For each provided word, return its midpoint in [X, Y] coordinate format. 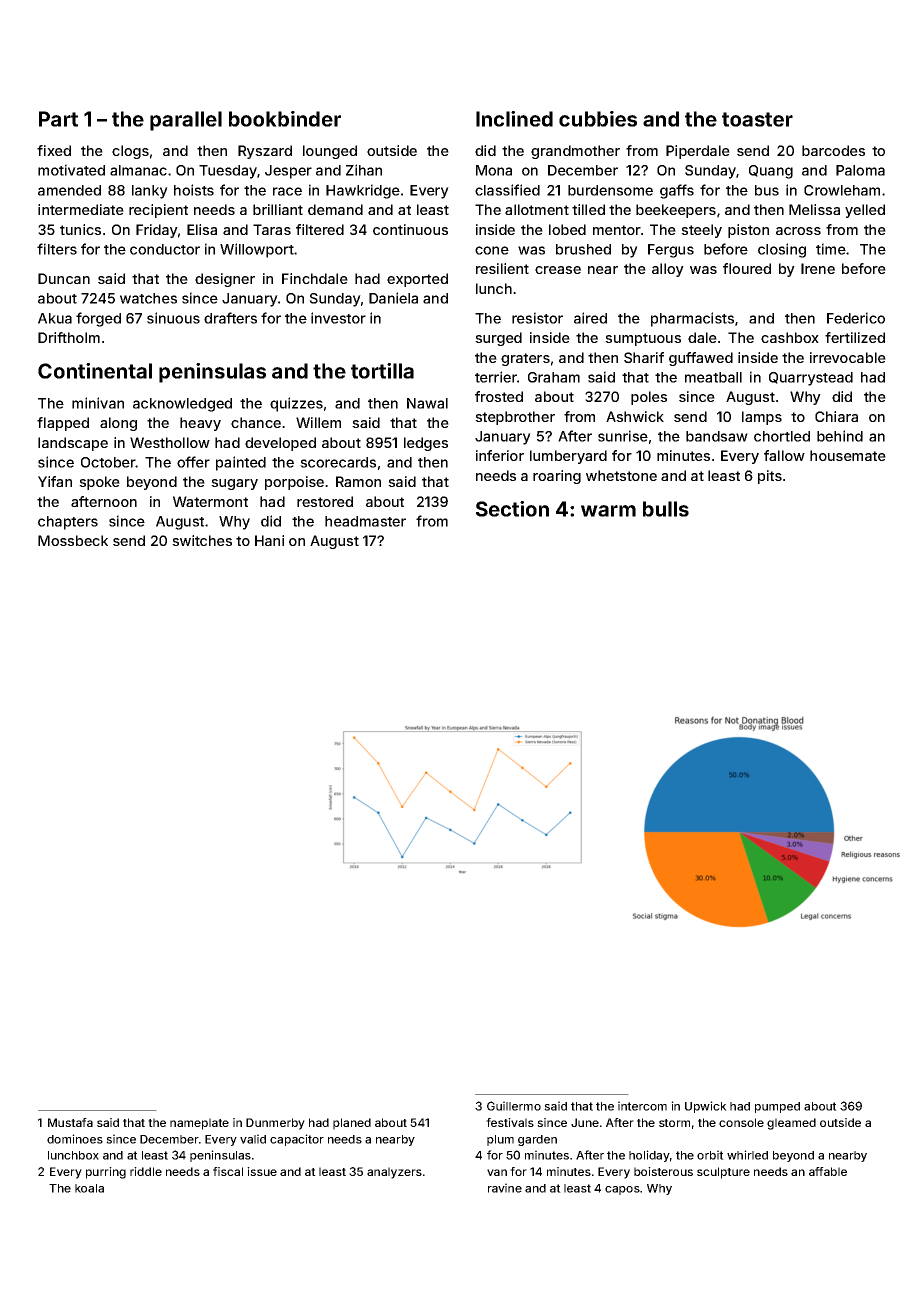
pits [770, 477]
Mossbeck [73, 540]
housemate [848, 455]
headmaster [365, 521]
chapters [68, 523]
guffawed [701, 359]
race [287, 191]
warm [608, 511]
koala [89, 1188]
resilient [502, 268]
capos [622, 1190]
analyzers [394, 1173]
